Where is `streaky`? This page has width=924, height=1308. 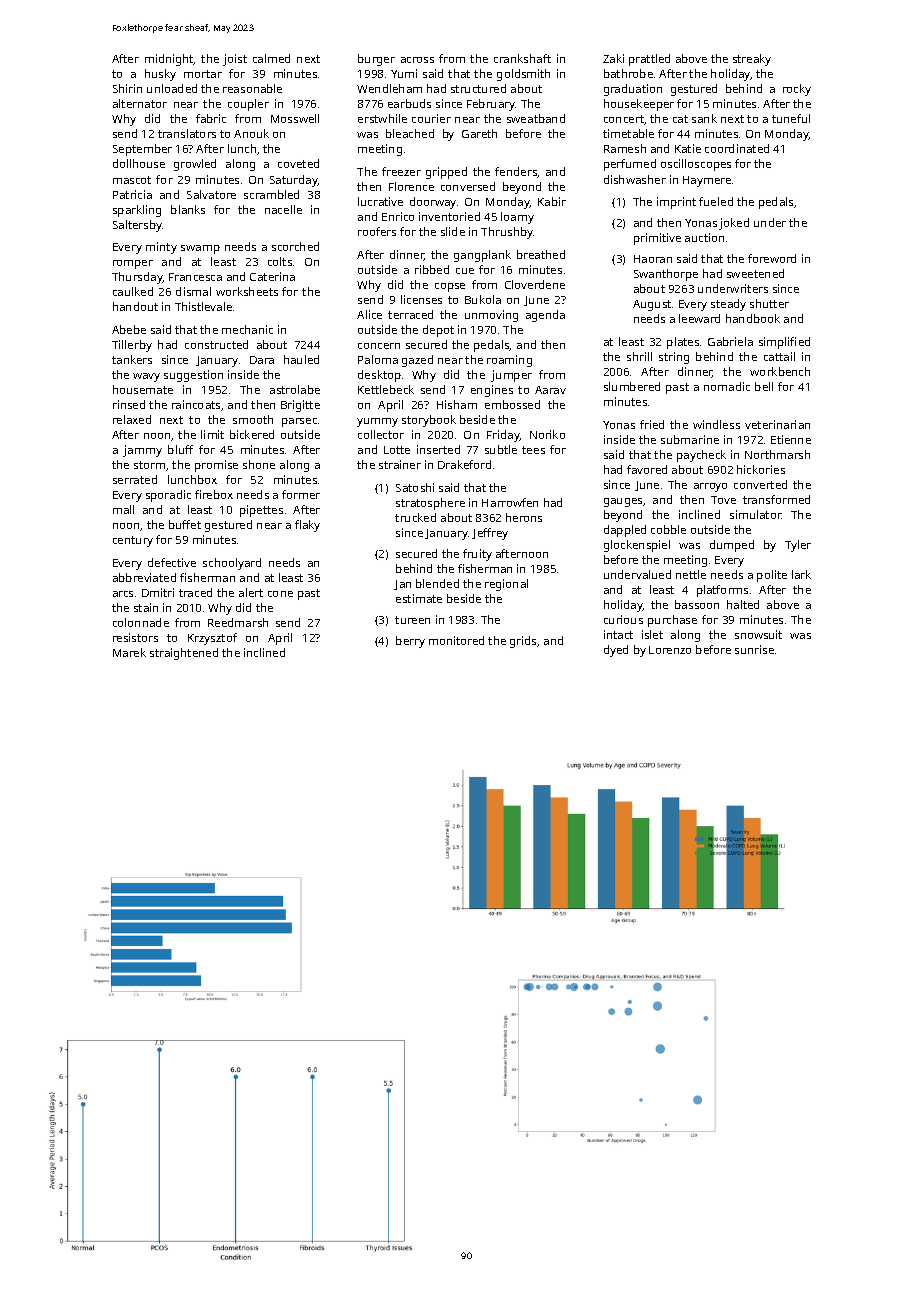
streaky is located at coordinates (752, 60).
